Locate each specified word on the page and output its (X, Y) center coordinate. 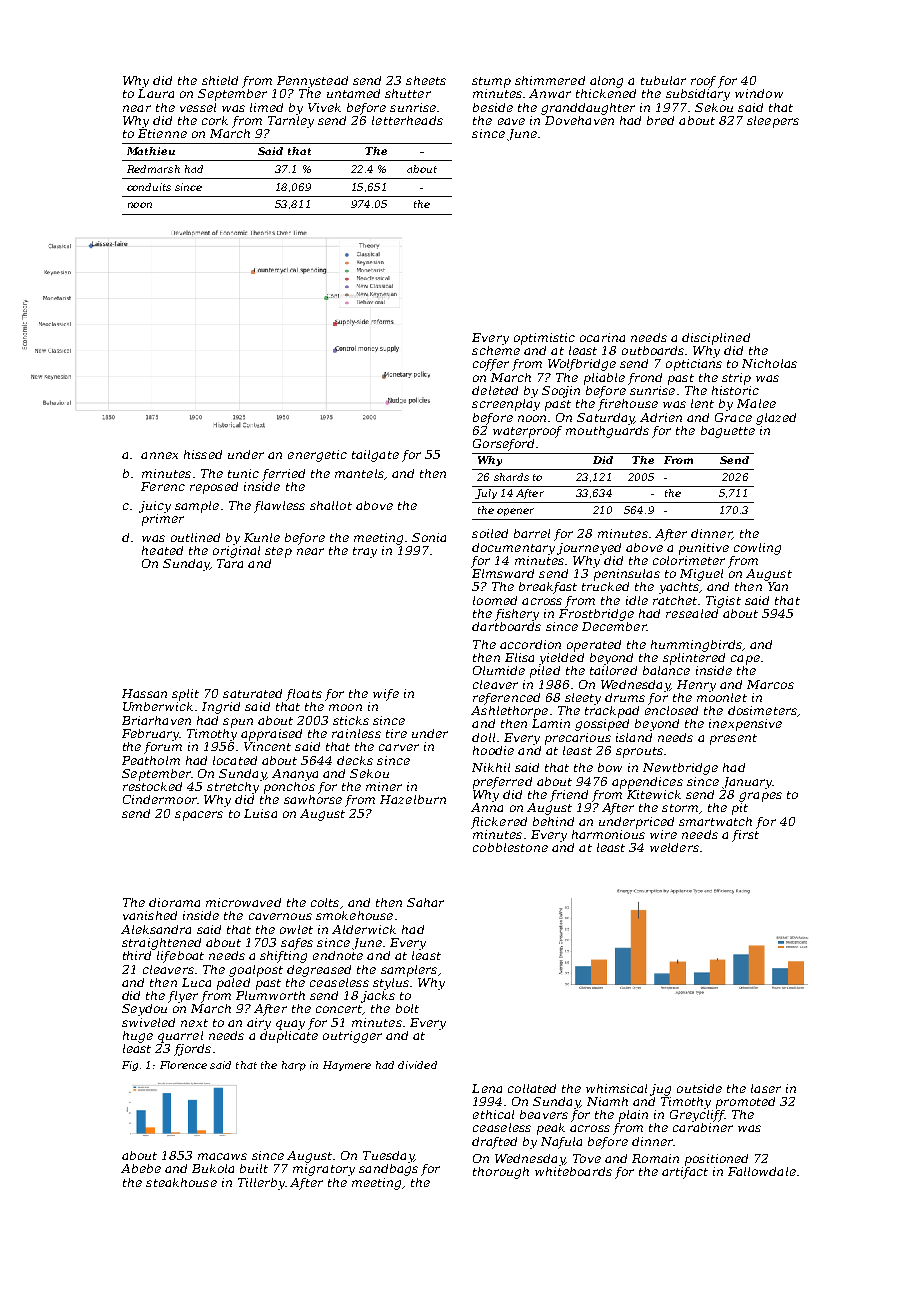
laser (766, 1088)
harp (294, 1066)
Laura (156, 93)
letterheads (407, 120)
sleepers (773, 122)
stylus (391, 984)
